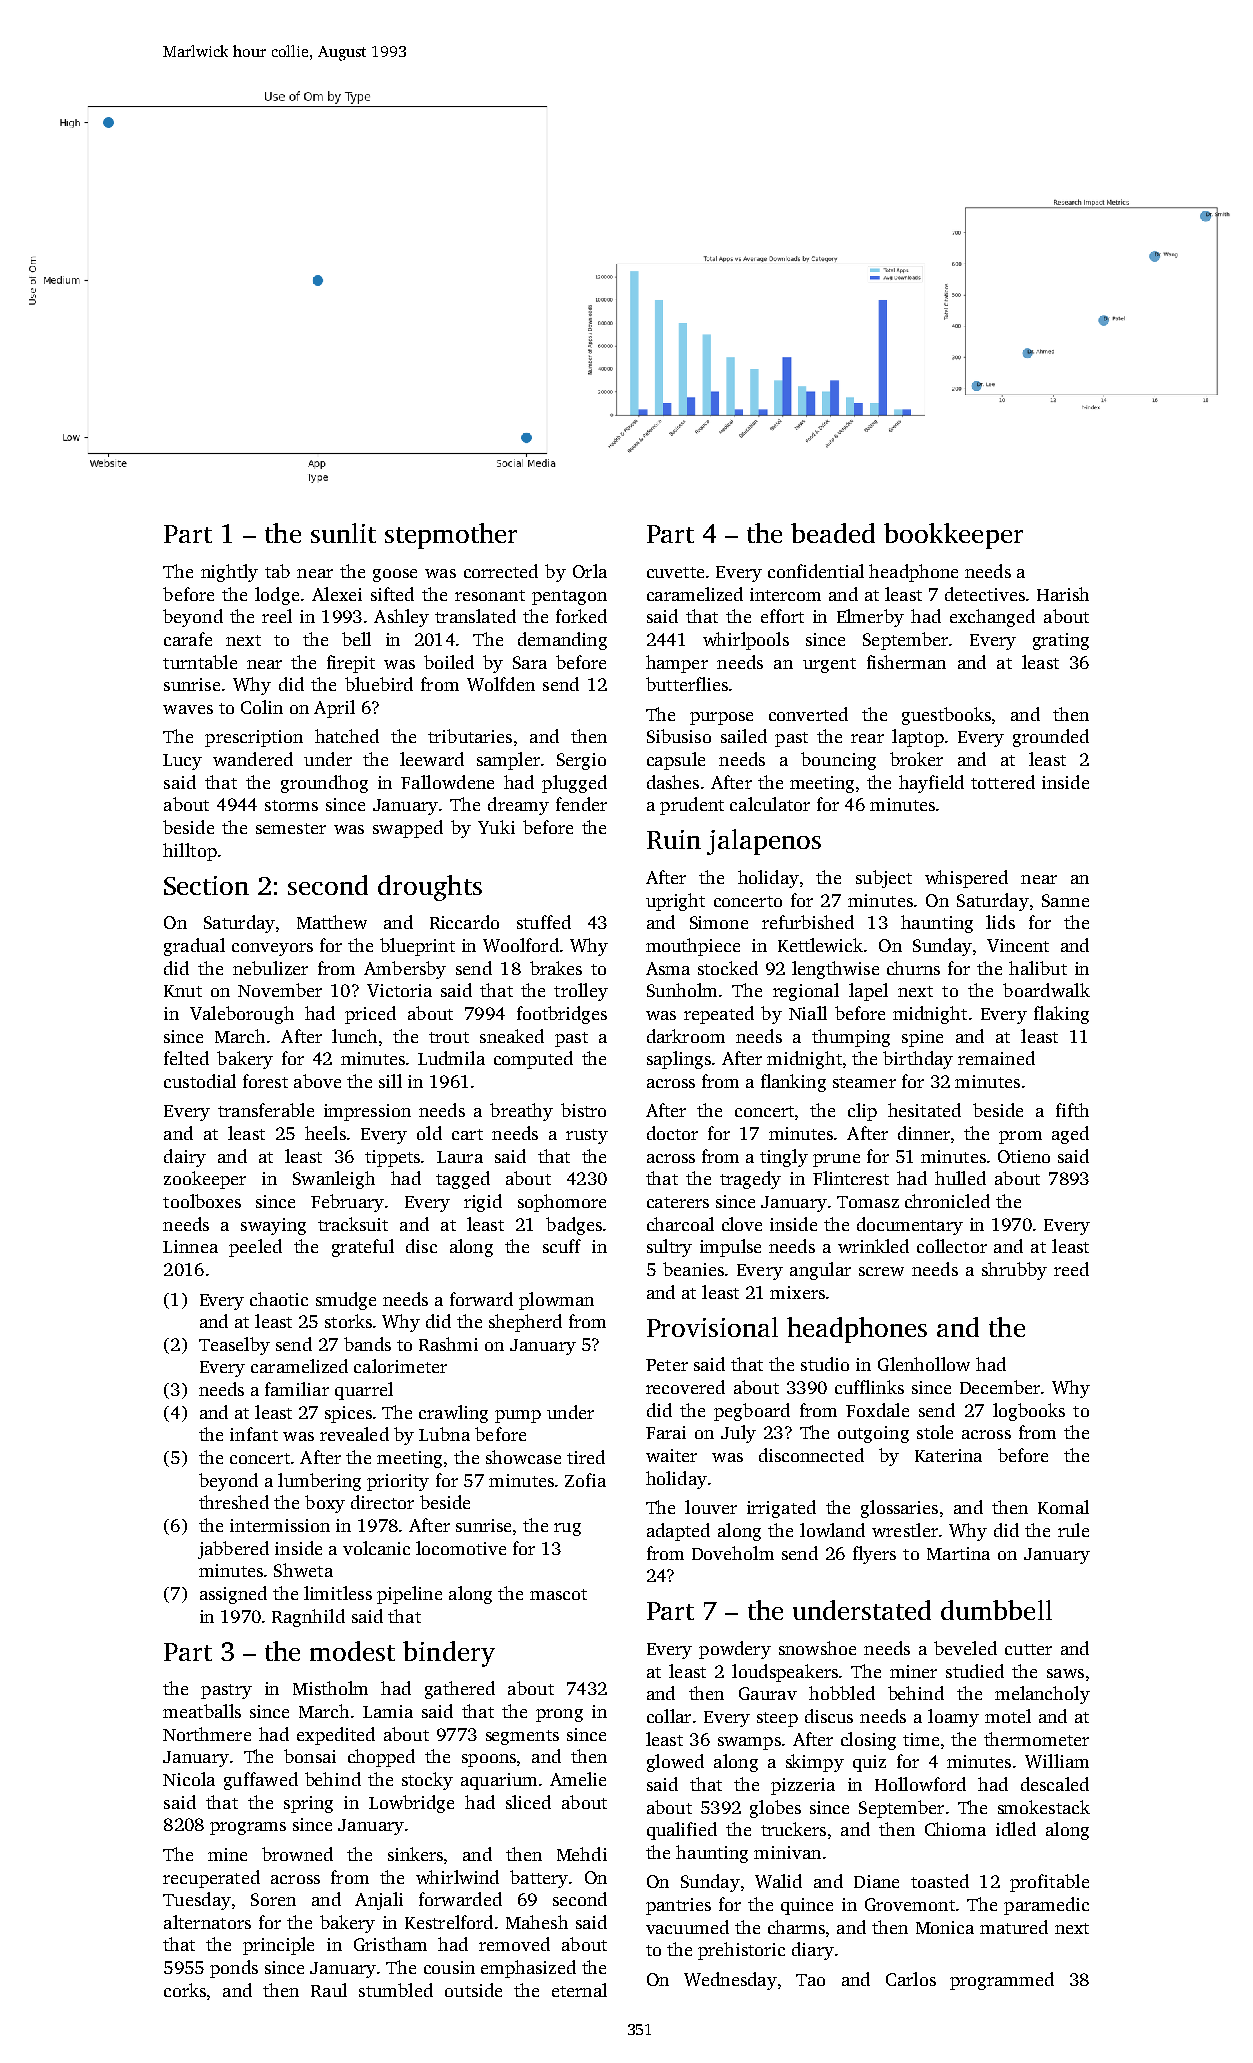 This screenshot has height=2063, width=1253. Describe the element at coordinates (343, 533) in the screenshot. I see `sunlit` at that location.
